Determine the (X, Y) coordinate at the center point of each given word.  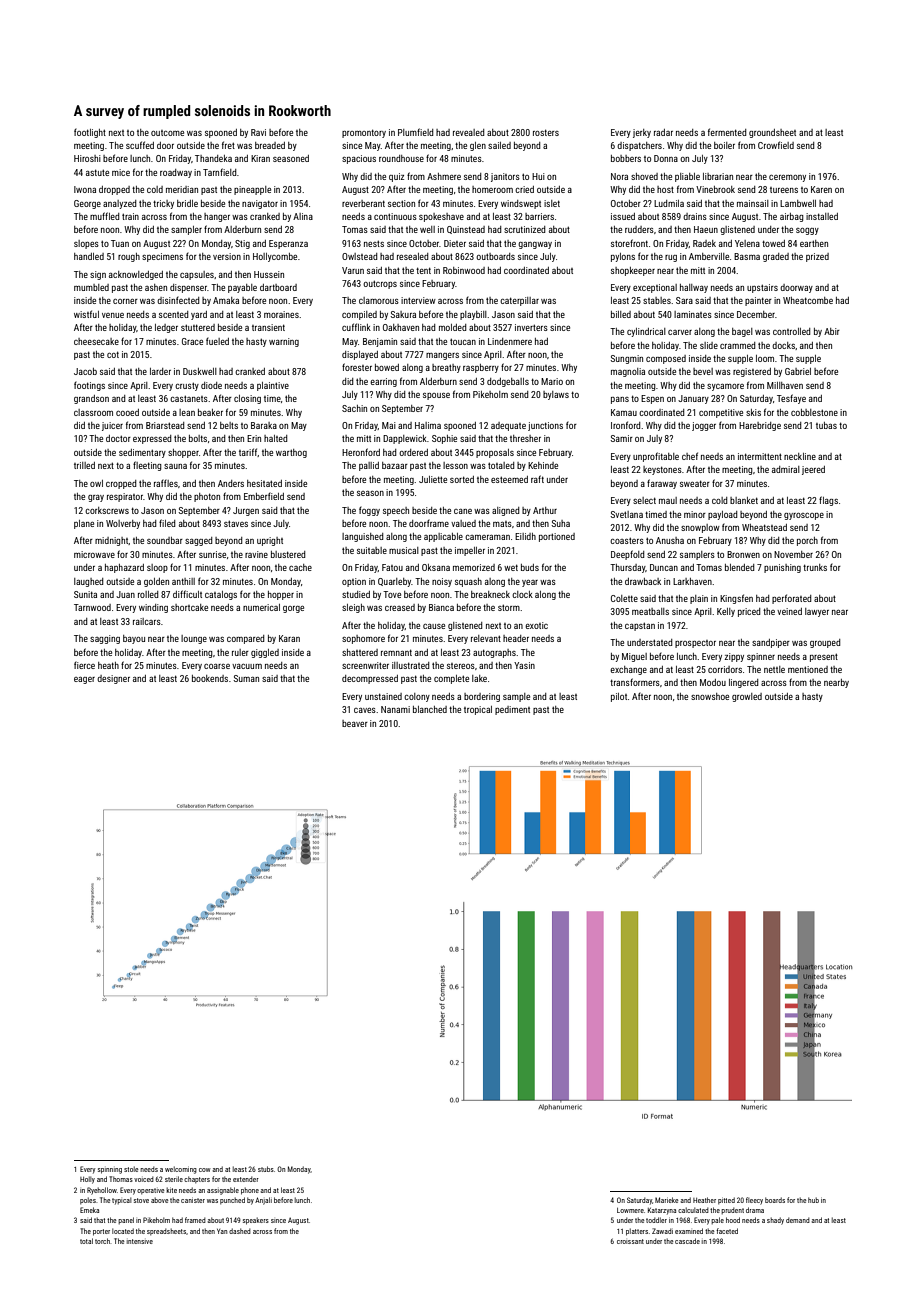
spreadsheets (166, 1232)
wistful (86, 314)
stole (131, 1169)
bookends (210, 678)
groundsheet (772, 133)
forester (357, 367)
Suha (560, 523)
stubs (266, 1169)
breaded (270, 145)
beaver (355, 723)
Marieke (667, 1200)
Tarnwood (92, 607)
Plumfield (416, 132)
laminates (693, 314)
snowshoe (710, 696)
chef (690, 456)
